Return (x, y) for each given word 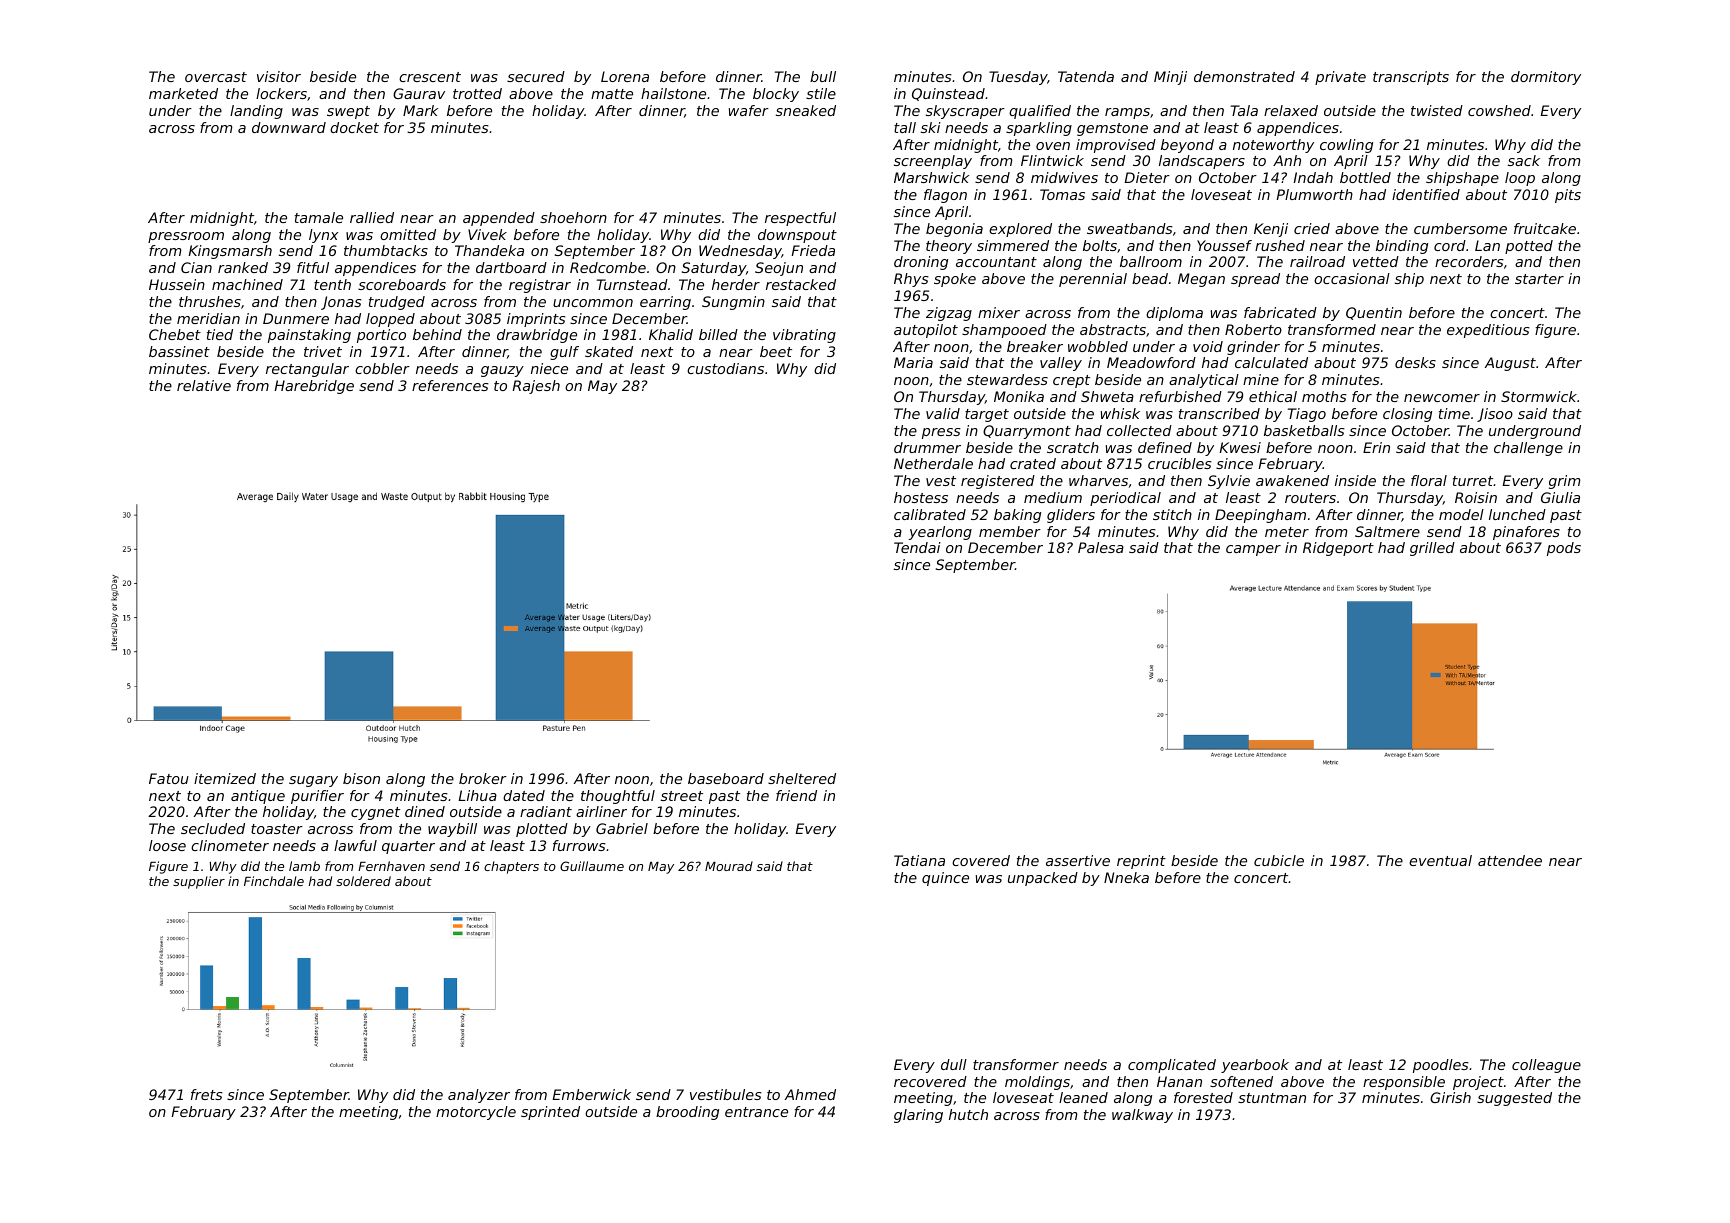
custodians (725, 368)
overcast (216, 77)
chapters (511, 867)
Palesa (1101, 547)
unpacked (1043, 879)
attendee (1510, 860)
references (450, 385)
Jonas (341, 303)
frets (207, 1094)
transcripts (1411, 78)
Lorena (625, 76)
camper (1253, 550)
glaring (918, 1116)
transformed (1332, 329)
